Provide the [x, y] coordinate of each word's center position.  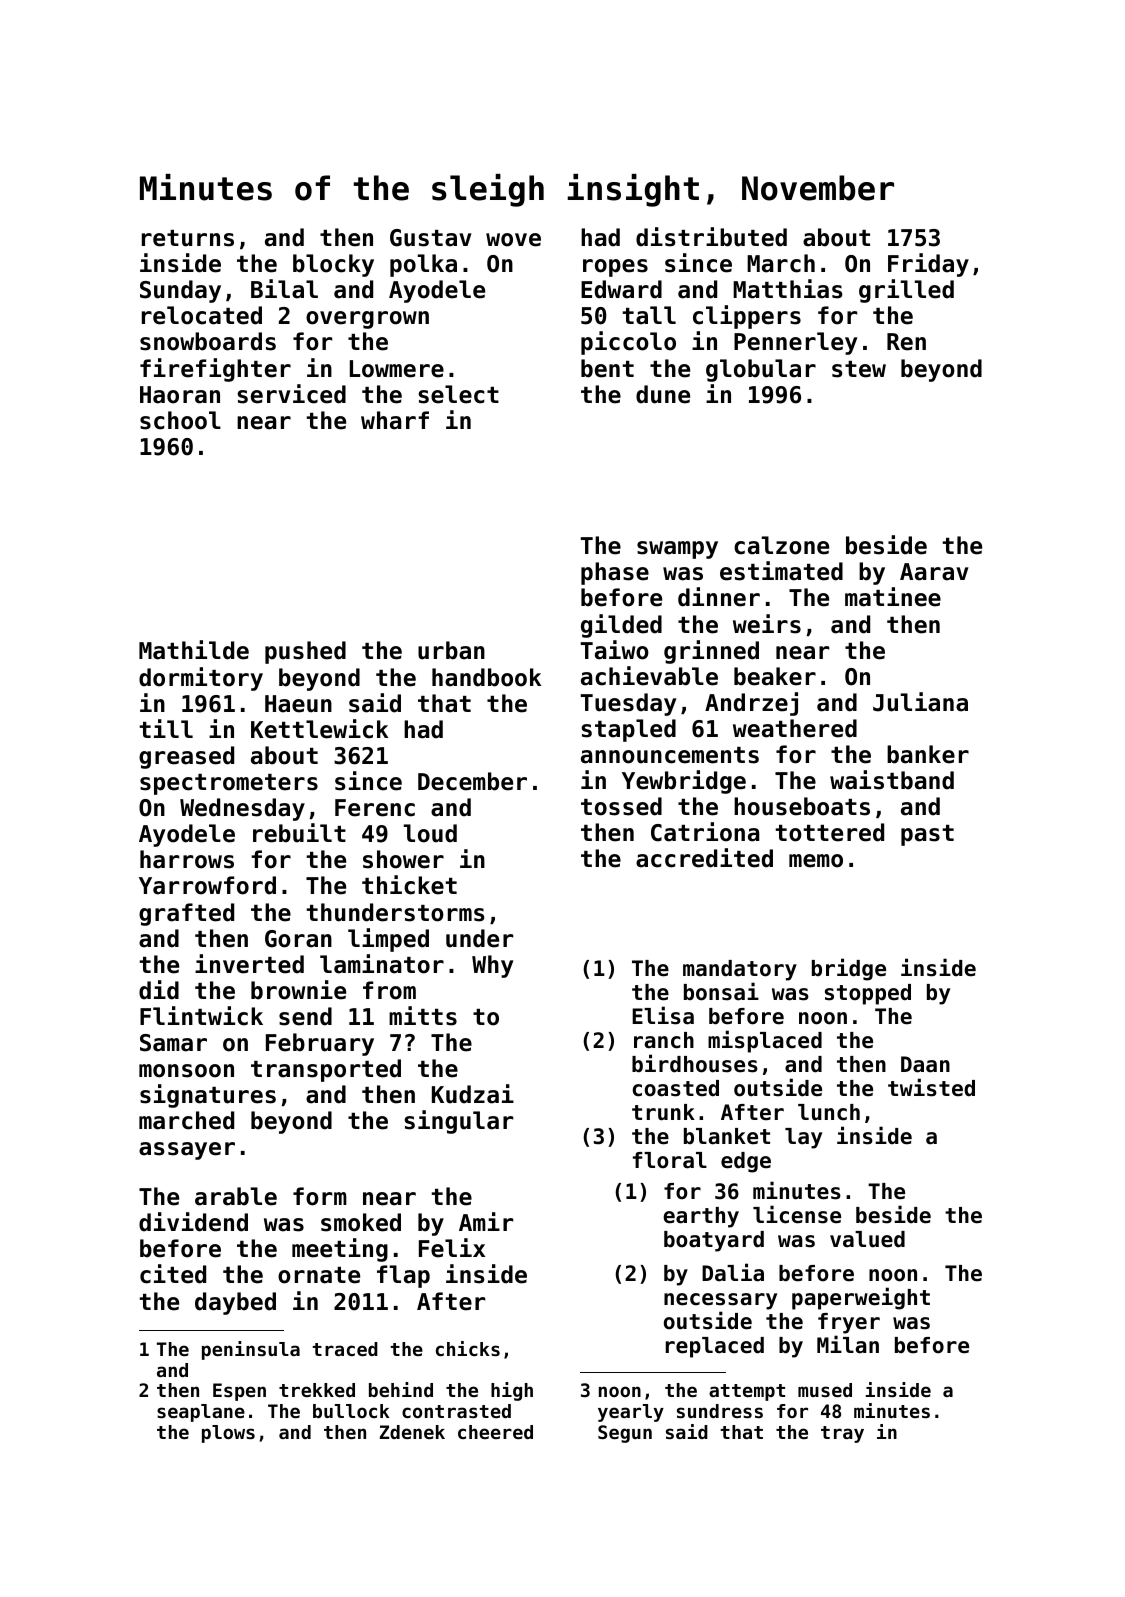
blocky [333, 265]
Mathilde [194, 650]
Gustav [431, 238]
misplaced [765, 1041]
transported [326, 1070]
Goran [298, 939]
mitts [423, 1016]
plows [228, 1434]
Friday [928, 265]
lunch [829, 1112]
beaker [775, 676]
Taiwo [615, 650]
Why [492, 966]
